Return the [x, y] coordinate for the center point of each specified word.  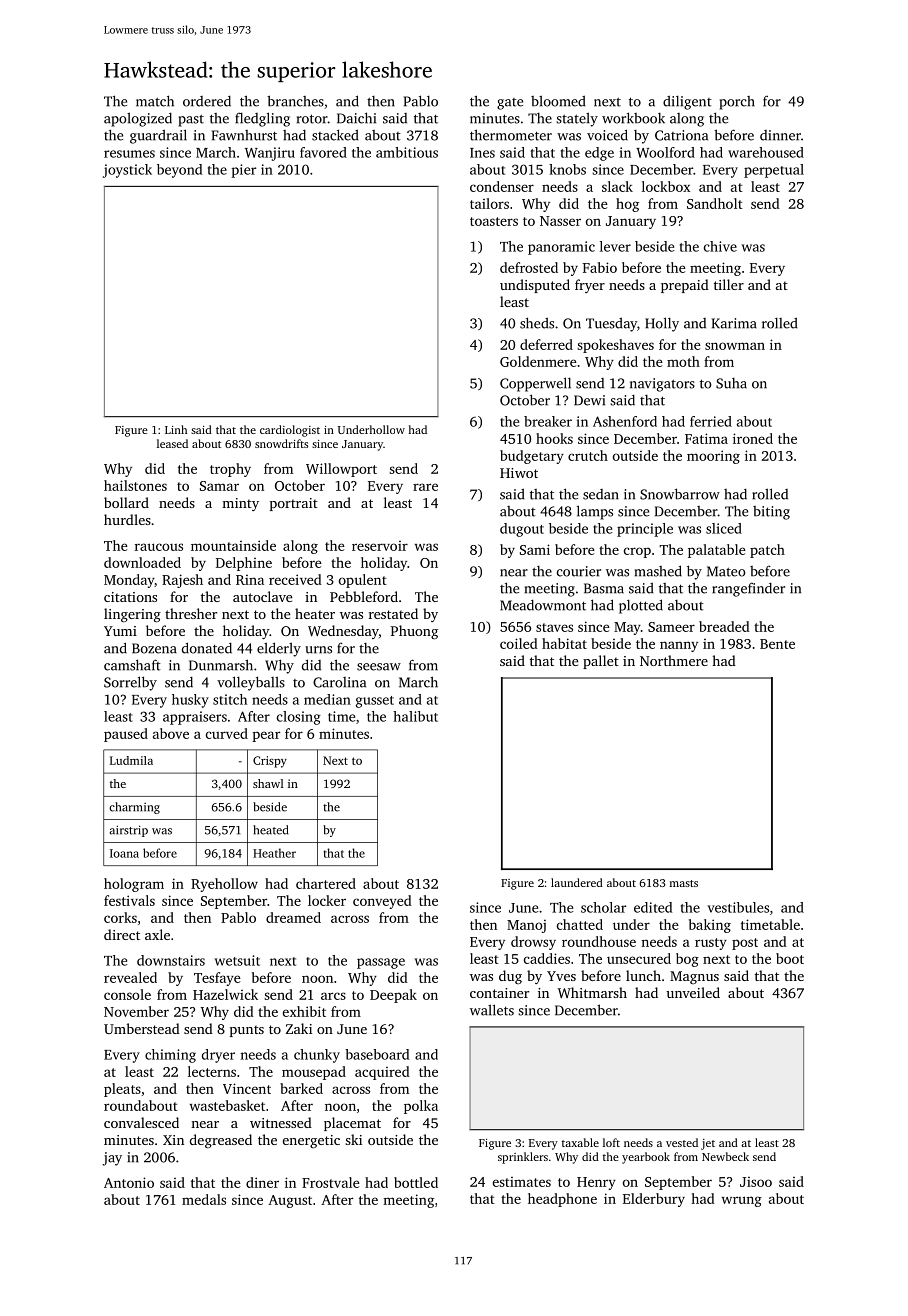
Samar [219, 486]
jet [708, 1144]
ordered [207, 101]
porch [737, 103]
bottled [416, 1182]
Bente [777, 644]
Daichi [356, 118]
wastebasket [227, 1105]
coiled [519, 643]
